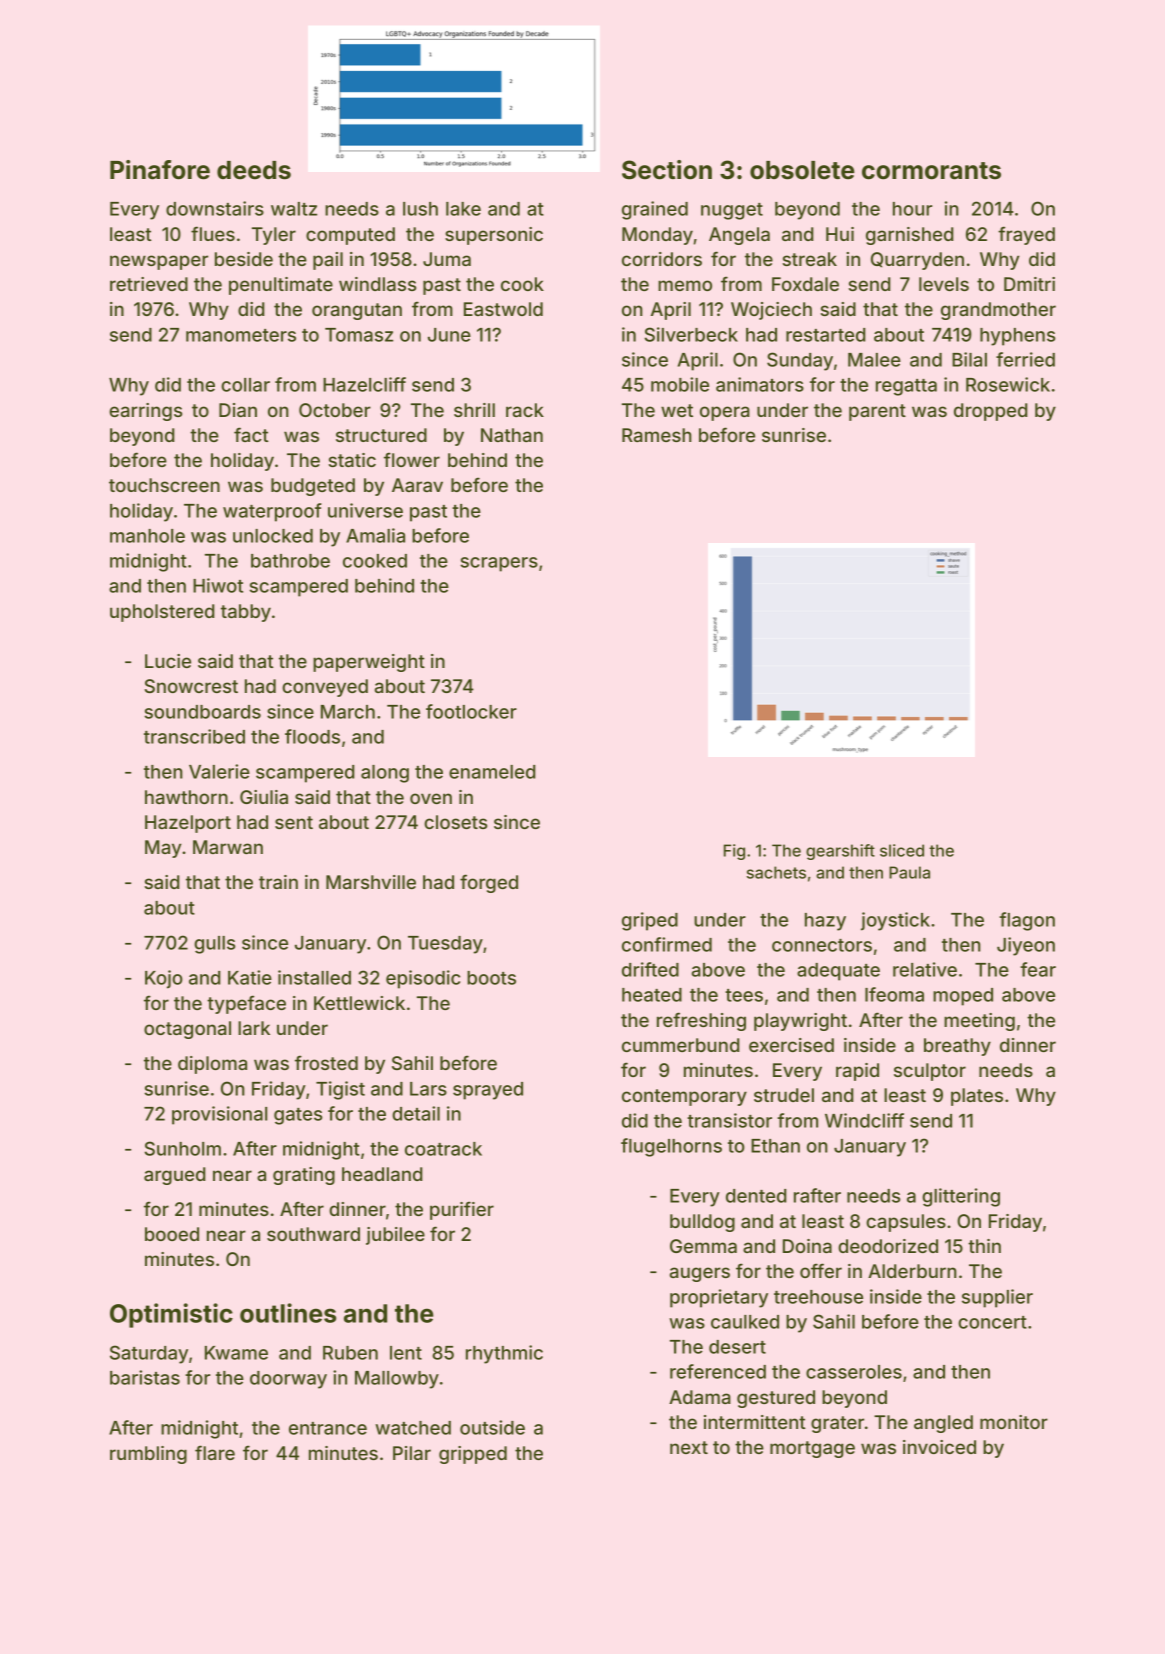 The image size is (1165, 1654). I want to click on Tomasz, so click(359, 335).
